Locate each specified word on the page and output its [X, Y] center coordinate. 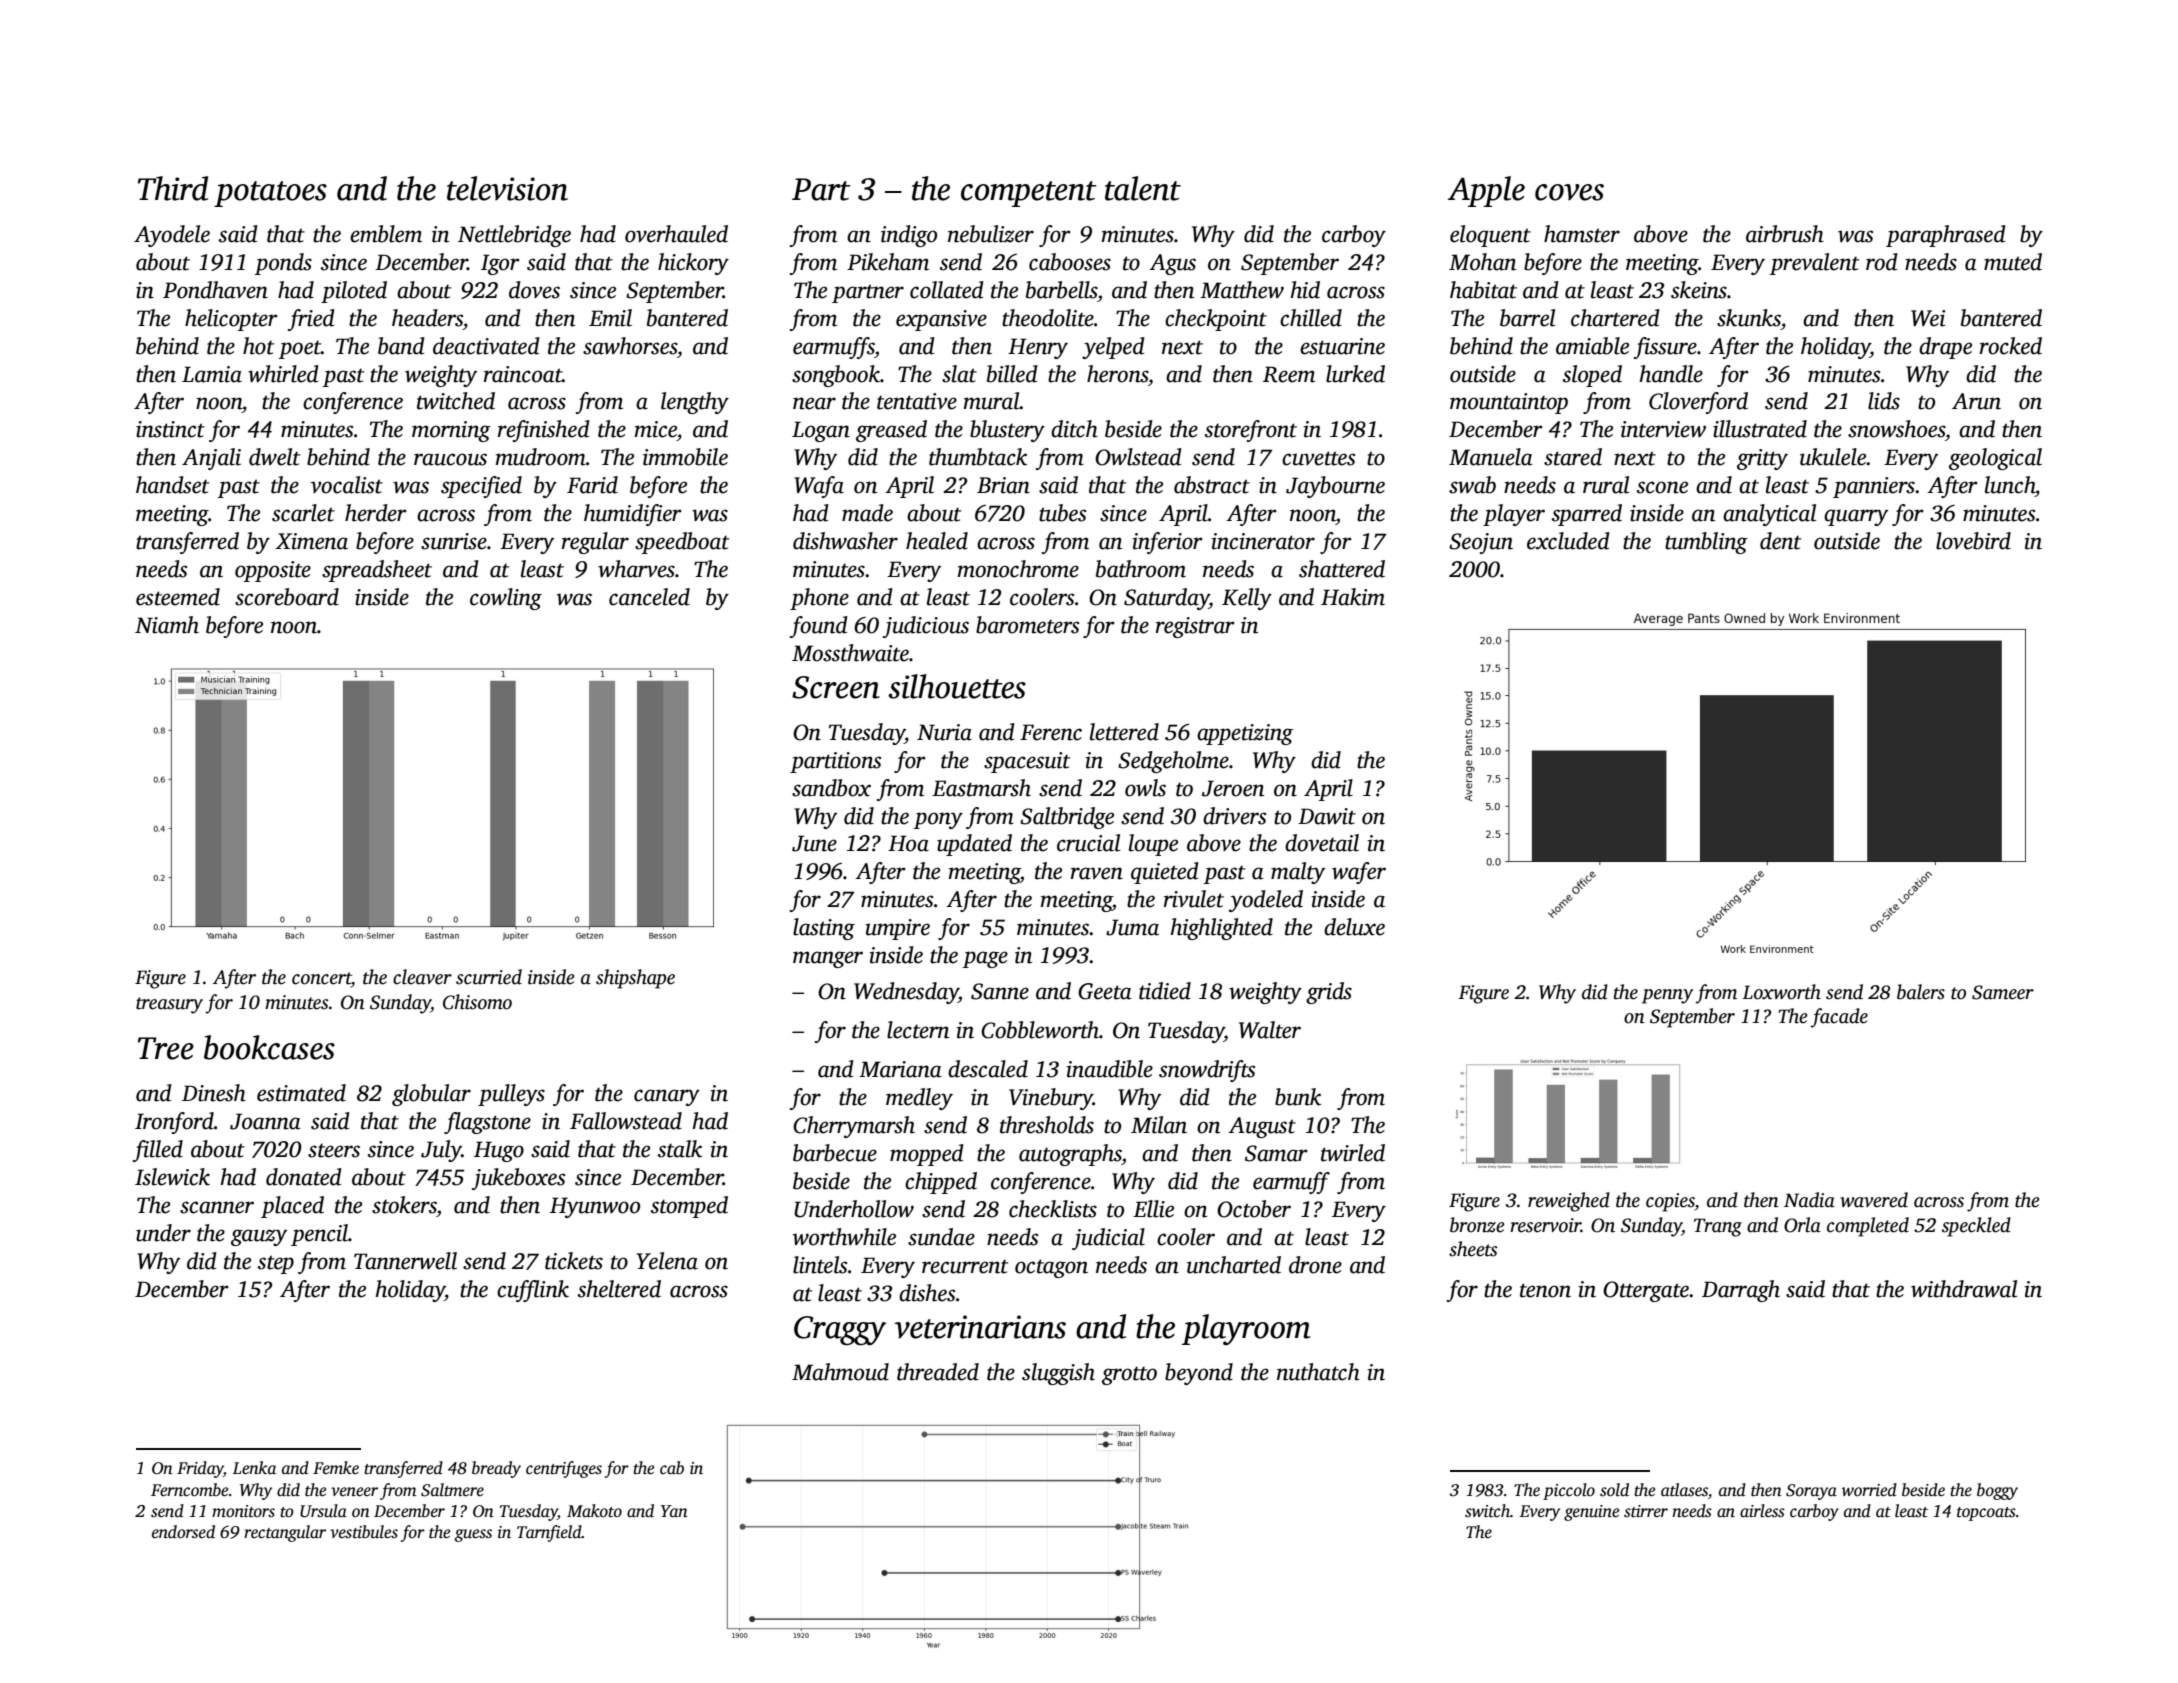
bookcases [269, 1047]
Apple [1486, 191]
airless [1762, 1511]
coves [1569, 192]
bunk [1298, 1097]
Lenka [254, 1468]
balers [1921, 992]
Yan [674, 1511]
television [507, 188]
